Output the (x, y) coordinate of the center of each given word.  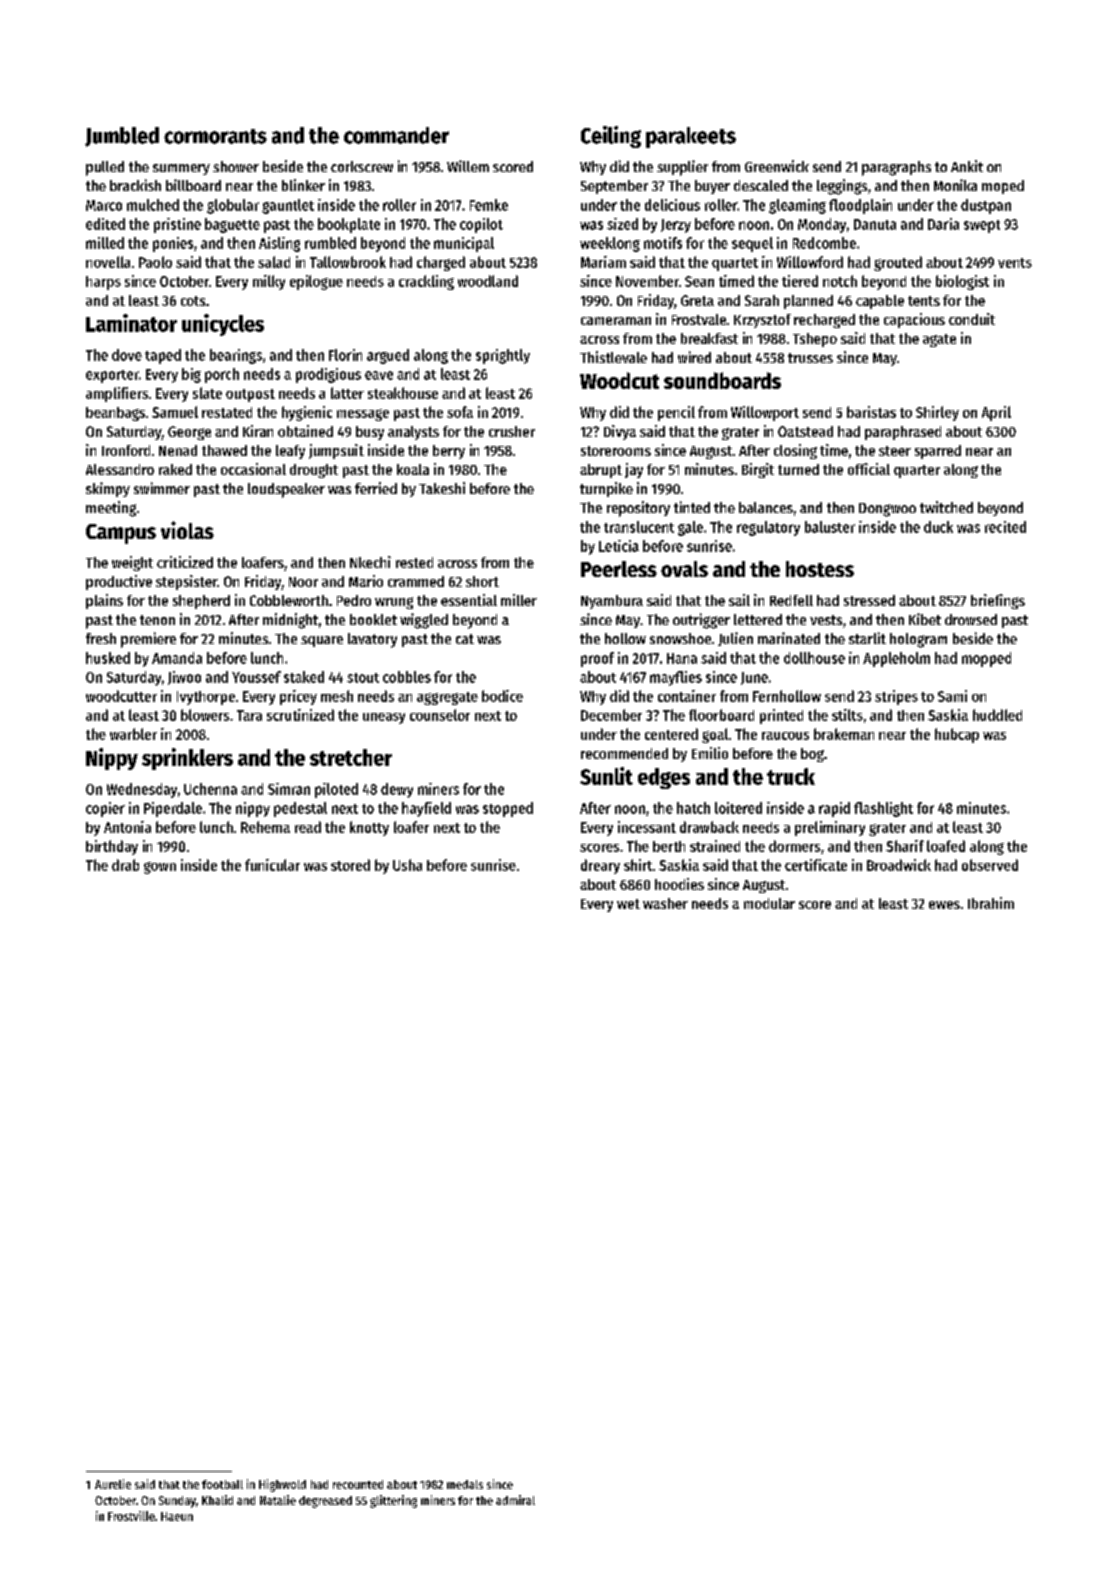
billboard (193, 185)
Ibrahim (991, 903)
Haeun (177, 1516)
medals (465, 1484)
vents (1015, 263)
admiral (515, 1500)
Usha (407, 865)
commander (396, 135)
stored (350, 865)
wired (694, 357)
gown (160, 868)
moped (1003, 187)
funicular (272, 865)
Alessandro (120, 469)
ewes (944, 905)
